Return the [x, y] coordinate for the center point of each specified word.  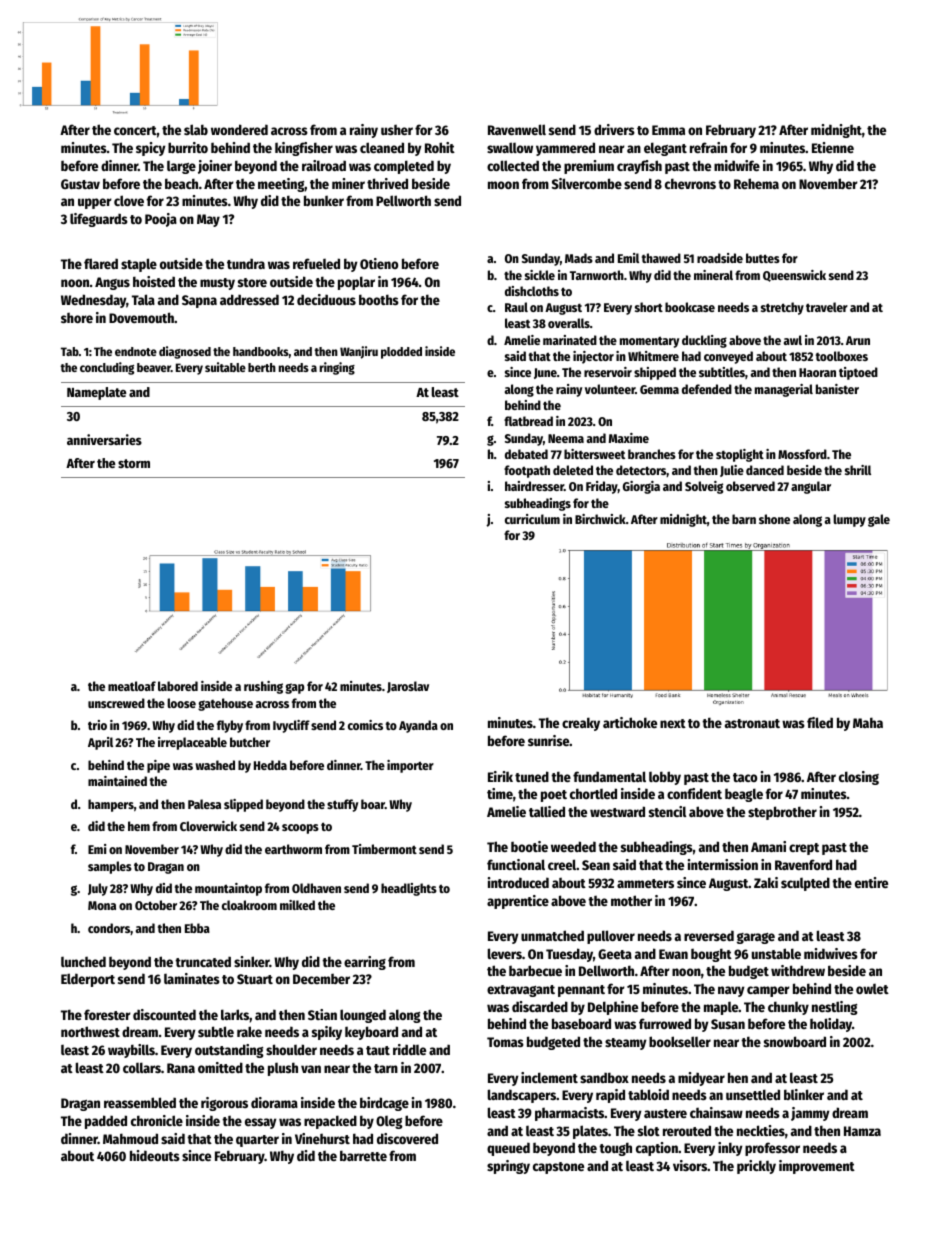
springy [508, 1167]
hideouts [155, 1155]
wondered [239, 129]
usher [397, 130]
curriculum [532, 519]
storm [134, 463]
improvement [817, 1167]
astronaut [752, 723]
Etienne [833, 147]
